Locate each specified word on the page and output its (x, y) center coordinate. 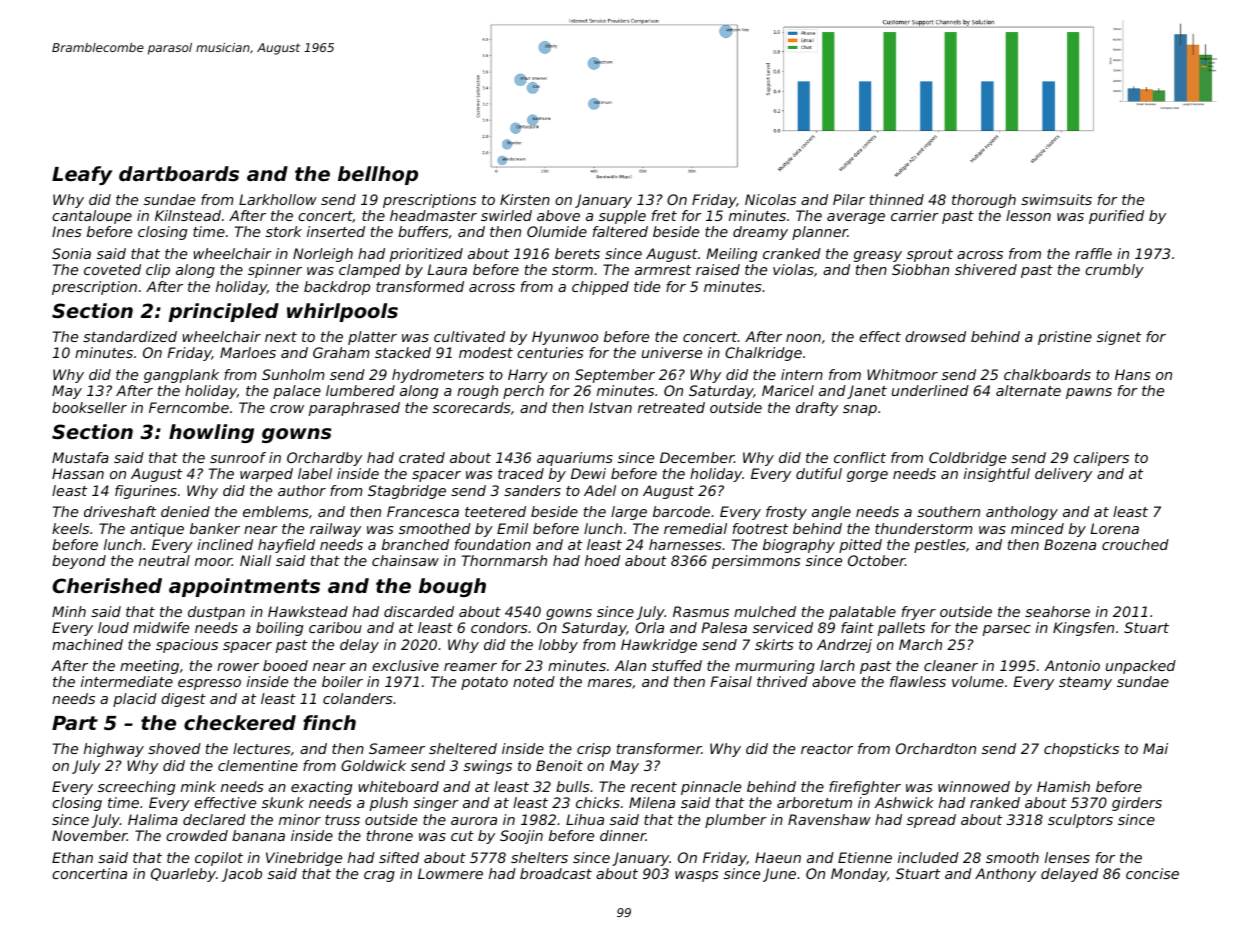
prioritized (426, 255)
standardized (130, 336)
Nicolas (770, 199)
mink (198, 786)
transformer (659, 748)
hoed (602, 560)
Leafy (82, 175)
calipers (1101, 459)
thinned (897, 199)
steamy (1085, 683)
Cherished (107, 586)
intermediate (127, 681)
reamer (470, 667)
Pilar (849, 199)
